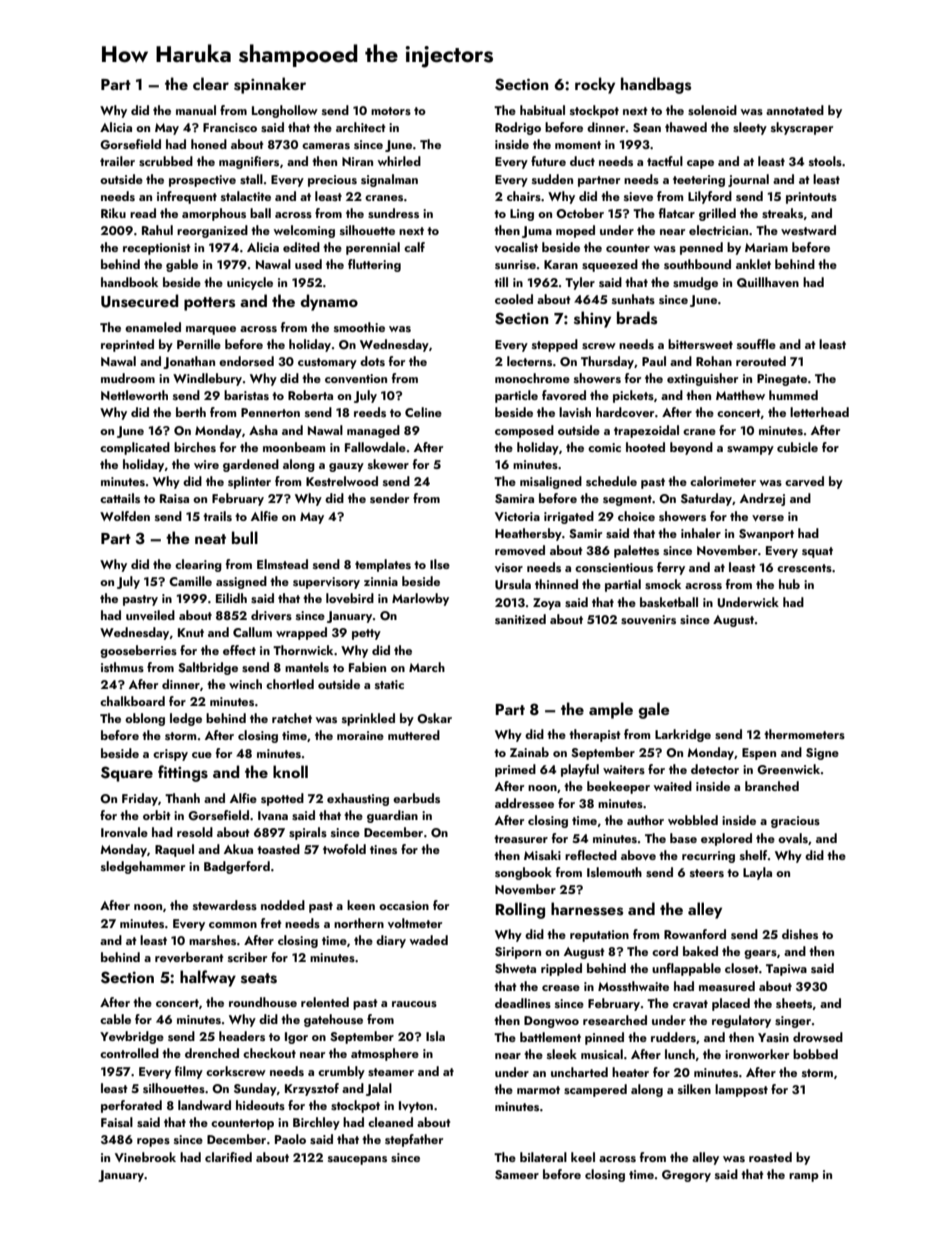 The image size is (952, 1233). I want to click on stall, so click(251, 179).
